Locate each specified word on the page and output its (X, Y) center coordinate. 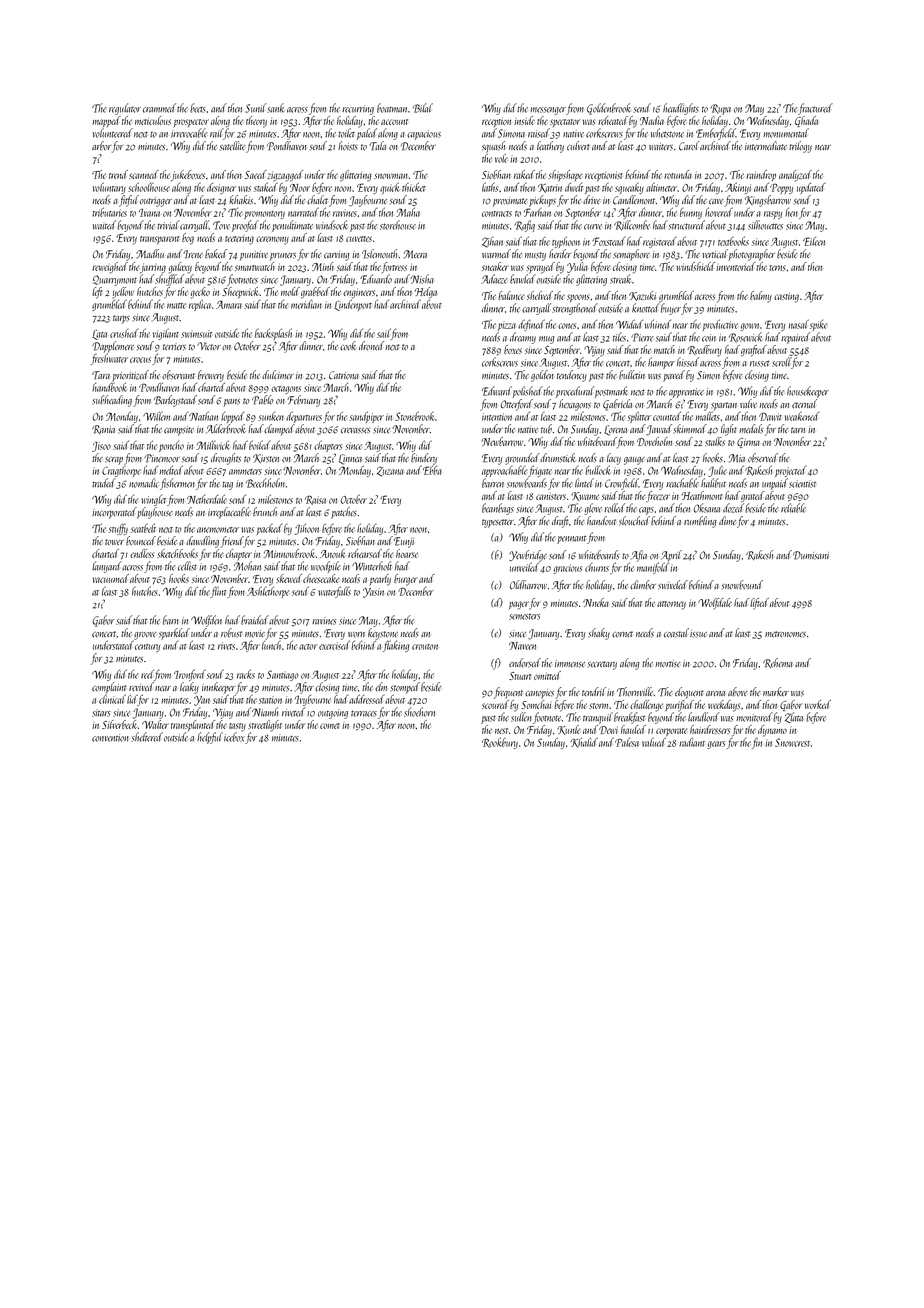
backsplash (273, 334)
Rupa (720, 109)
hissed (688, 362)
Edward (497, 391)
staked (266, 187)
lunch (271, 645)
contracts (497, 214)
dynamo (772, 731)
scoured (495, 704)
